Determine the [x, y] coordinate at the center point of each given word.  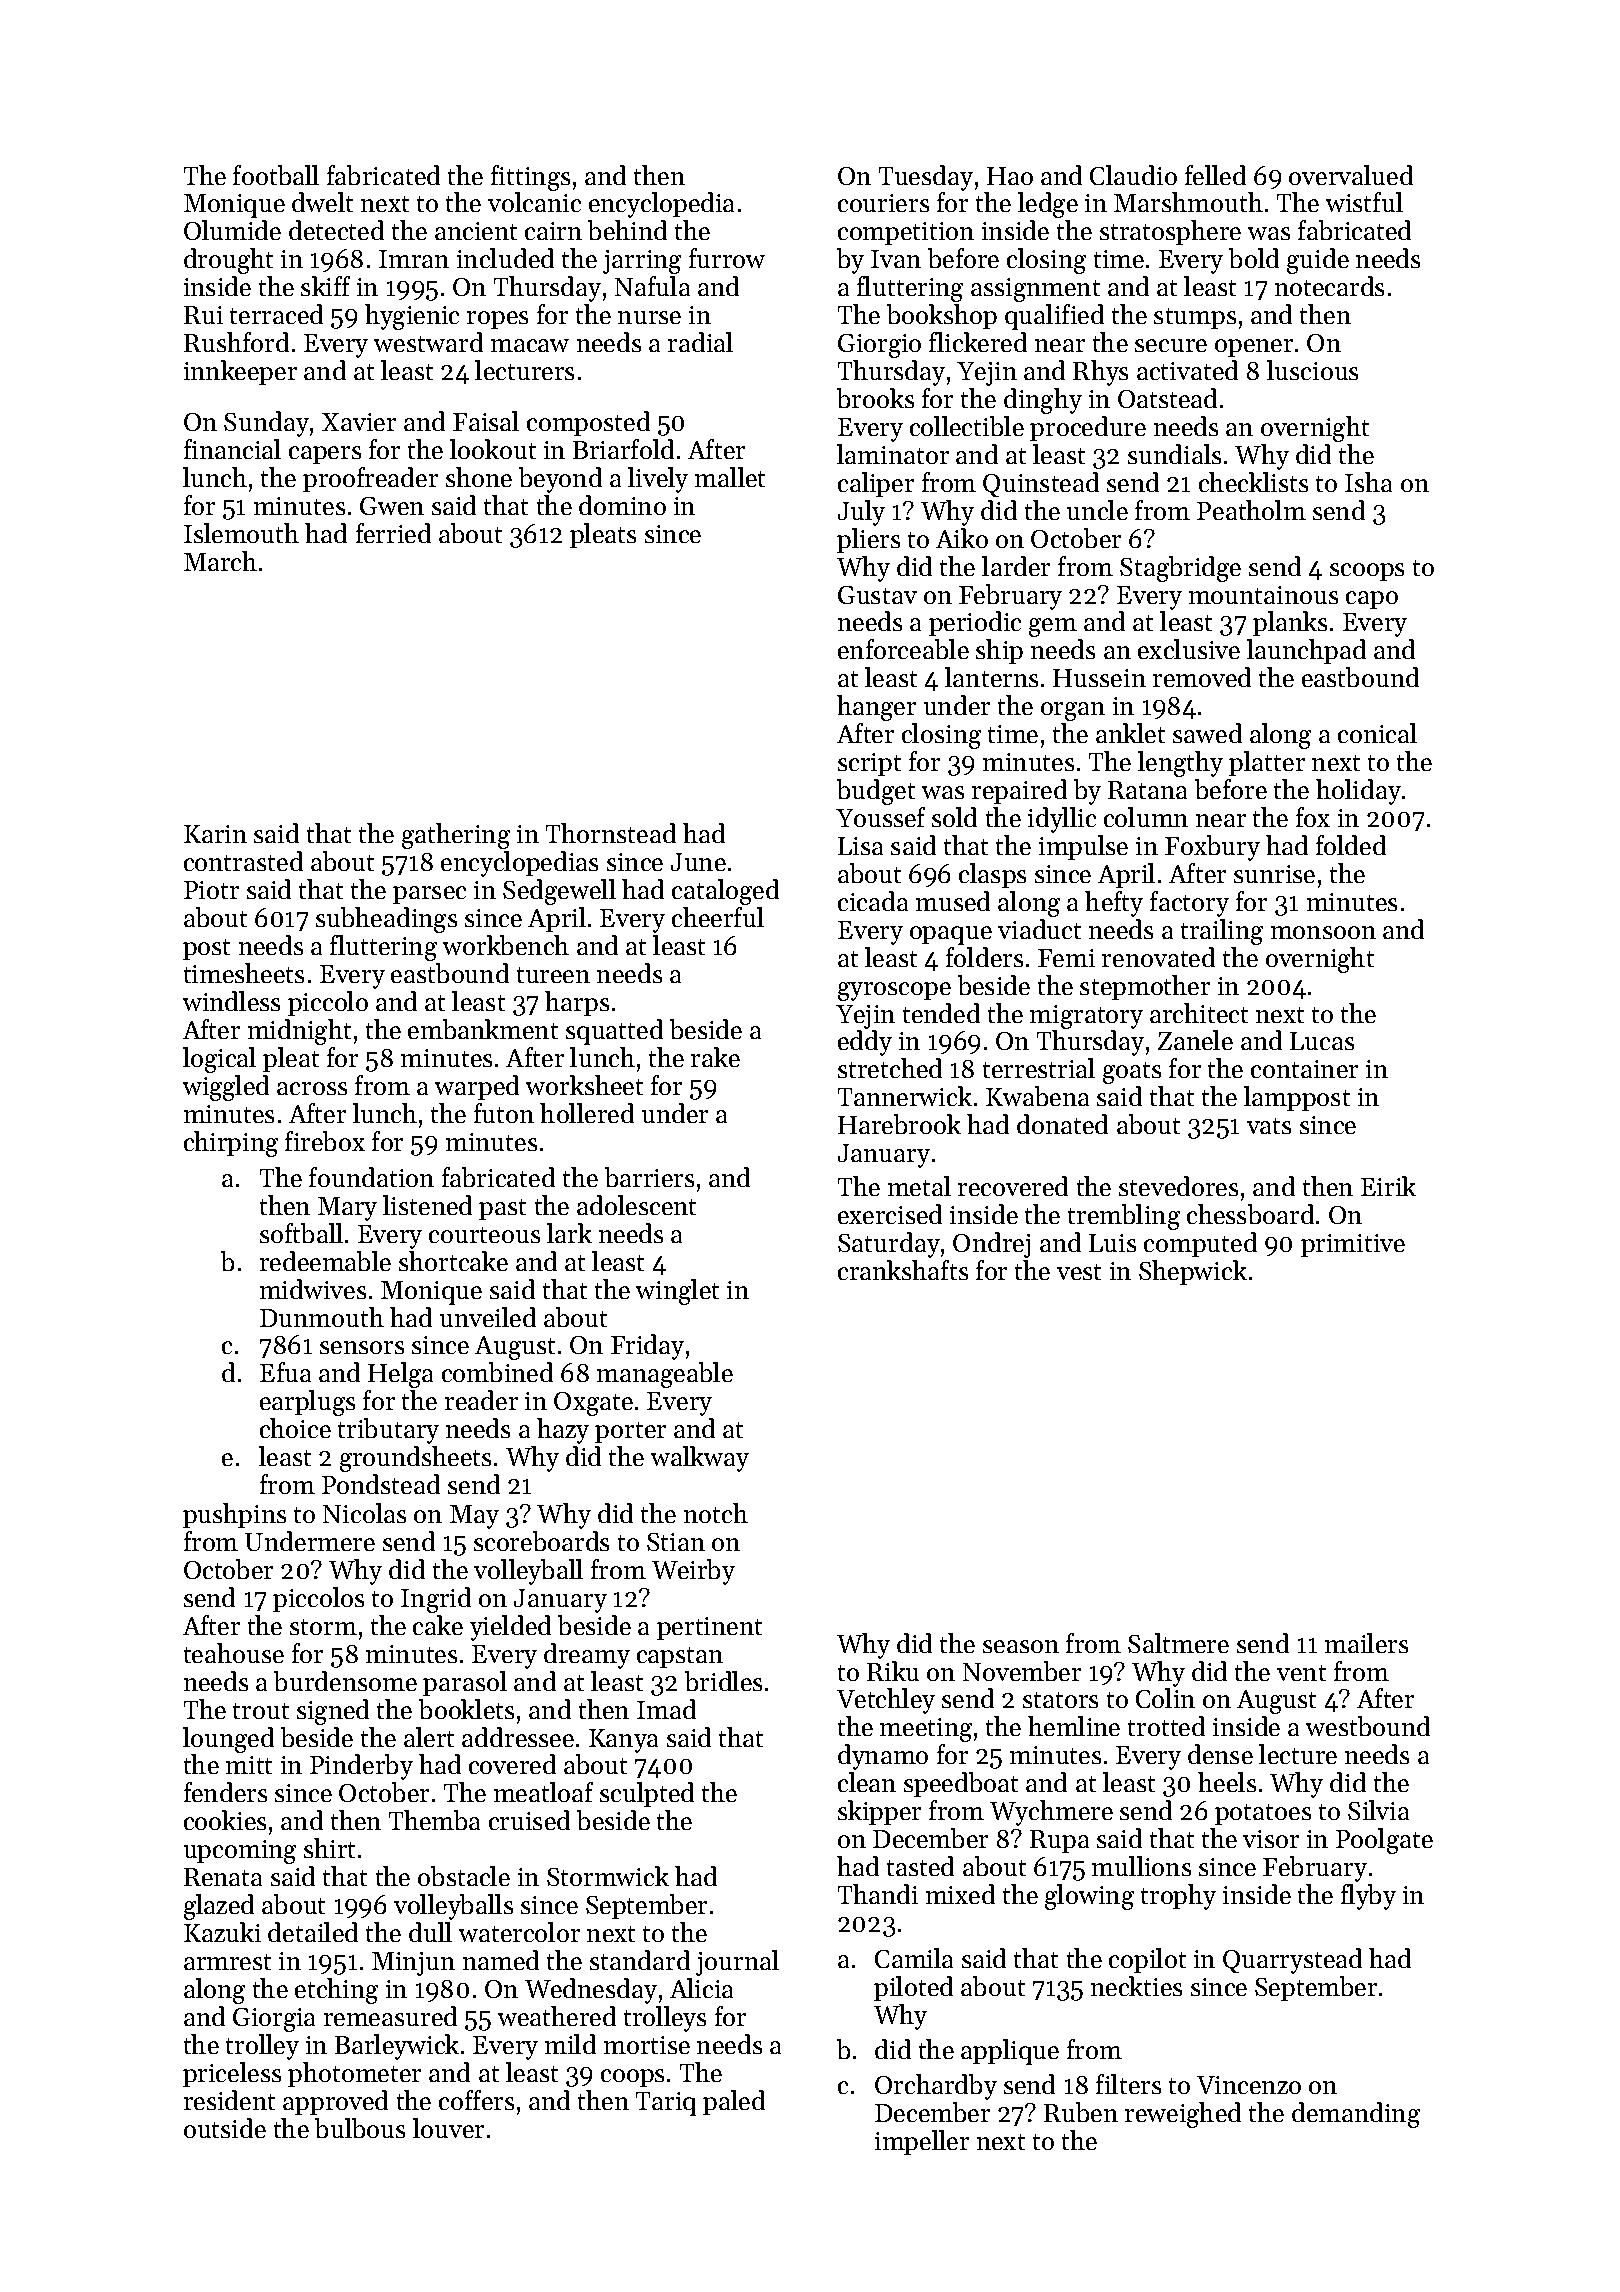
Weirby [693, 1572]
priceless [232, 2074]
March [220, 561]
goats [1132, 1073]
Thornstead [611, 833]
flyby [1368, 1897]
